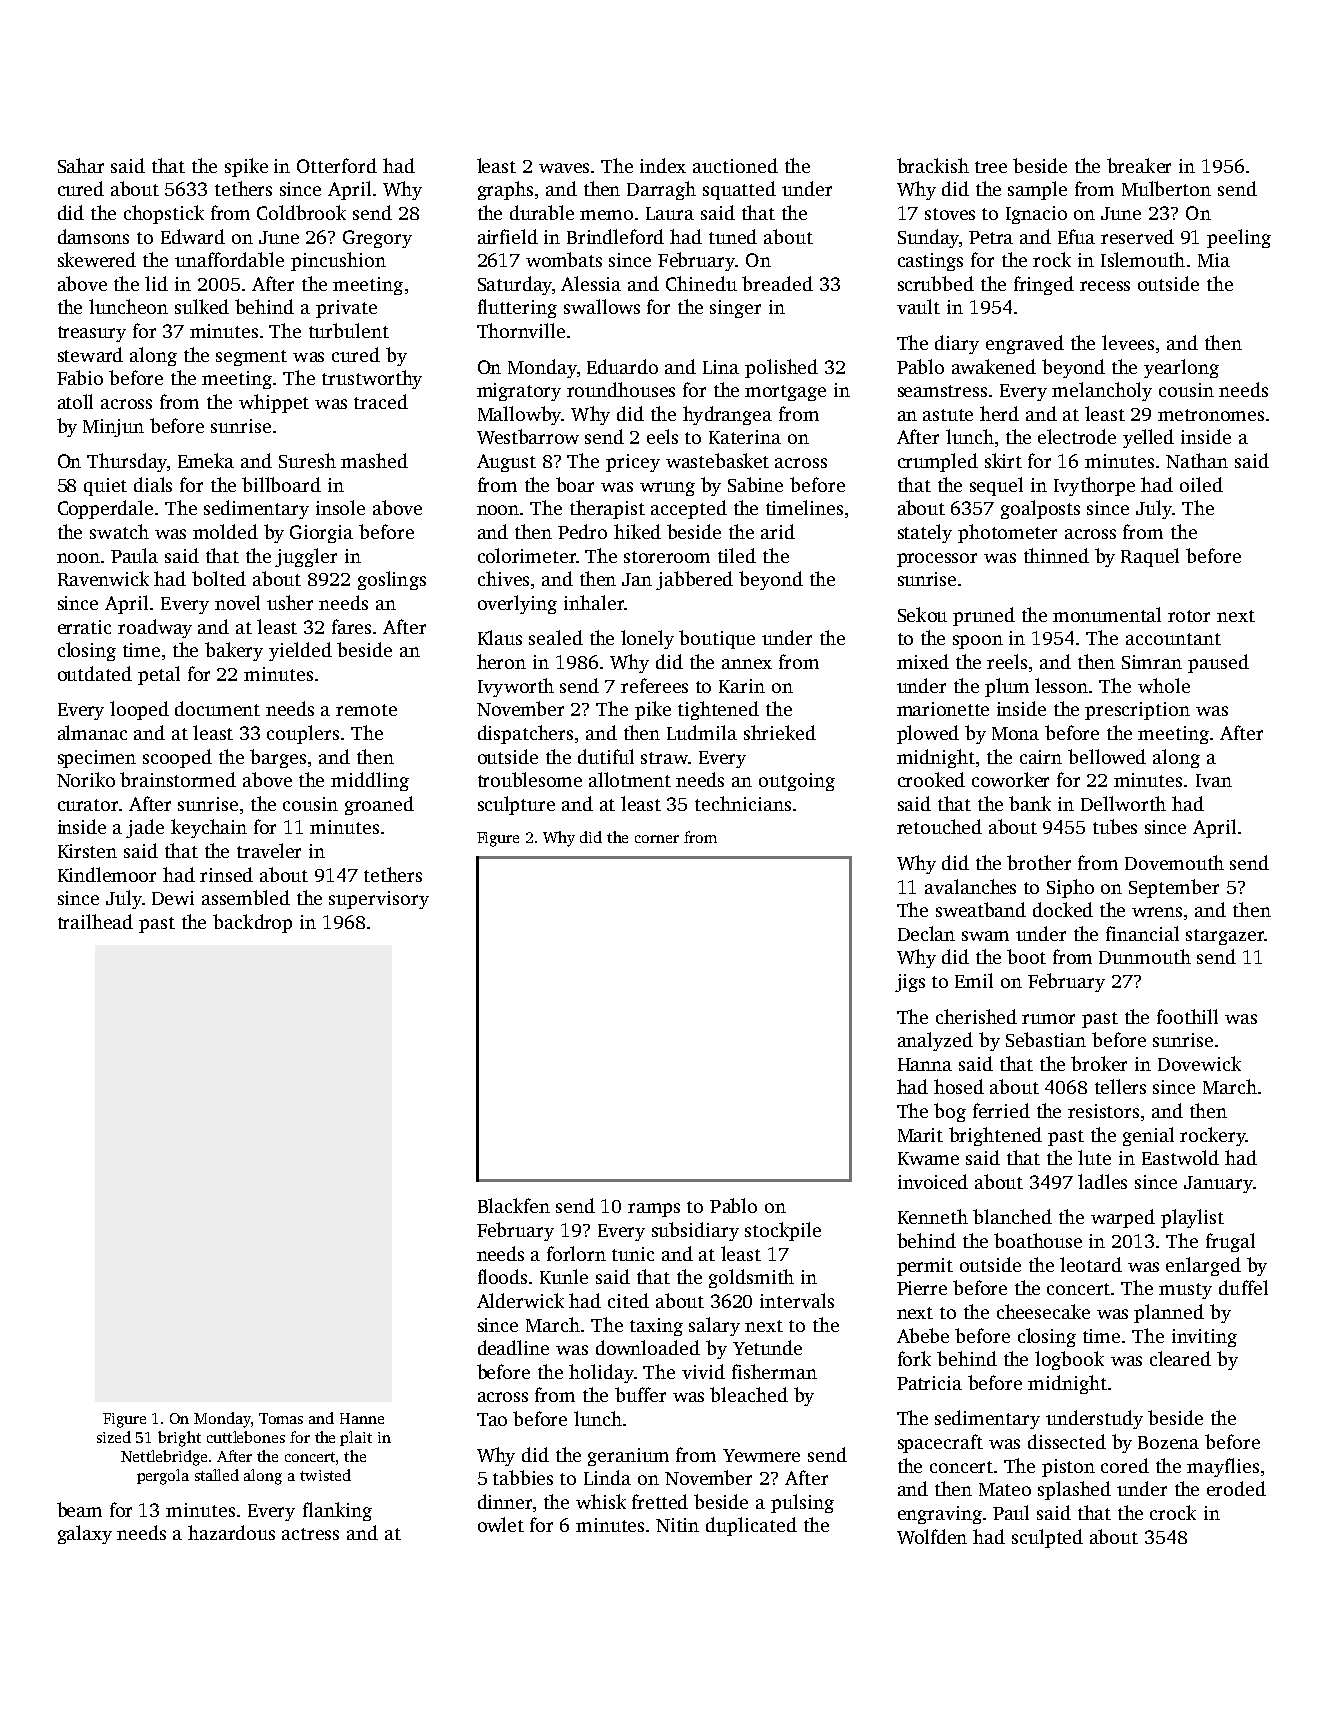 This page has width=1328, height=1719. I want to click on Raquel, so click(1150, 557).
